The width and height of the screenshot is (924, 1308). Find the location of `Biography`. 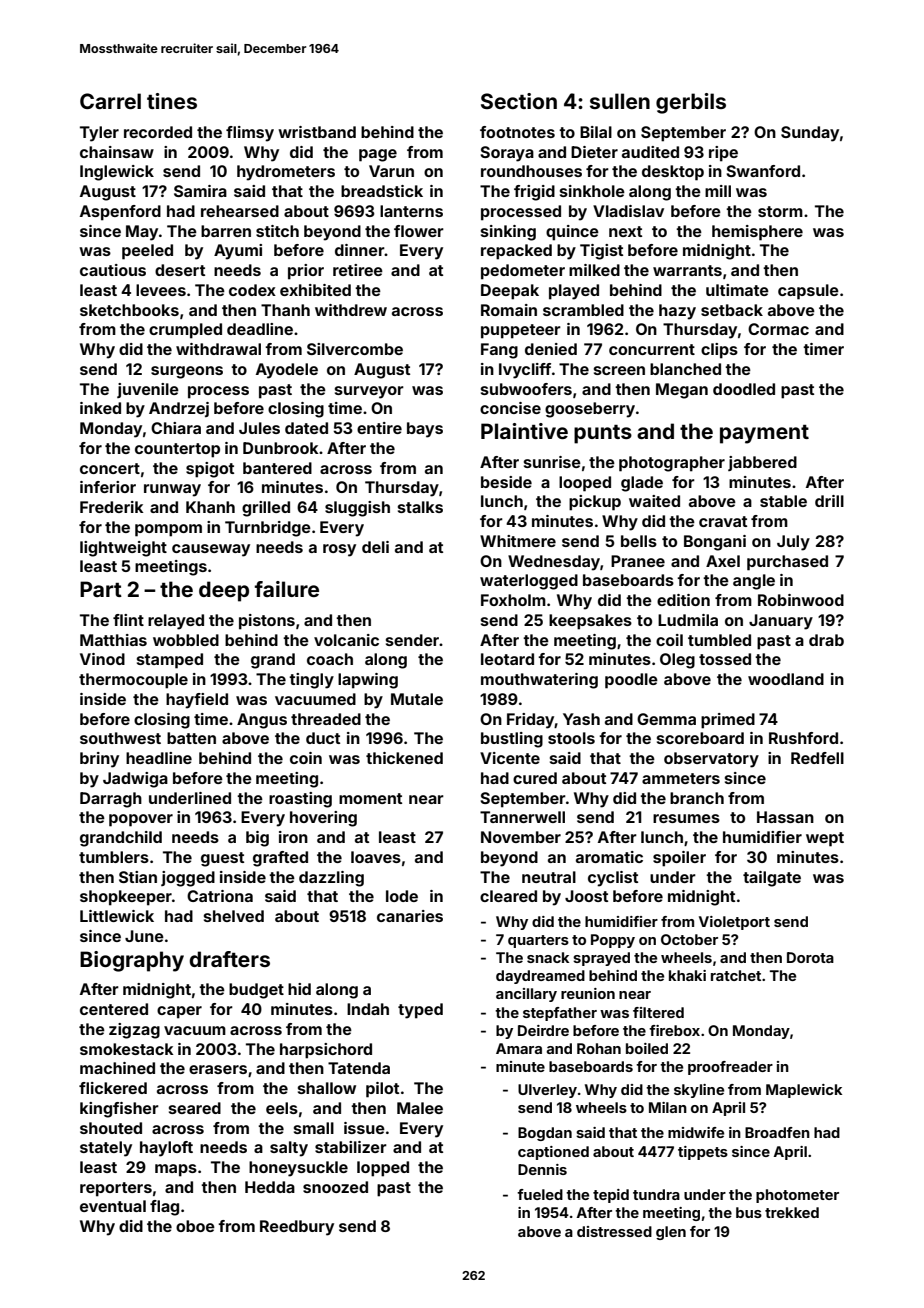

Biography is located at coordinates (132, 961).
